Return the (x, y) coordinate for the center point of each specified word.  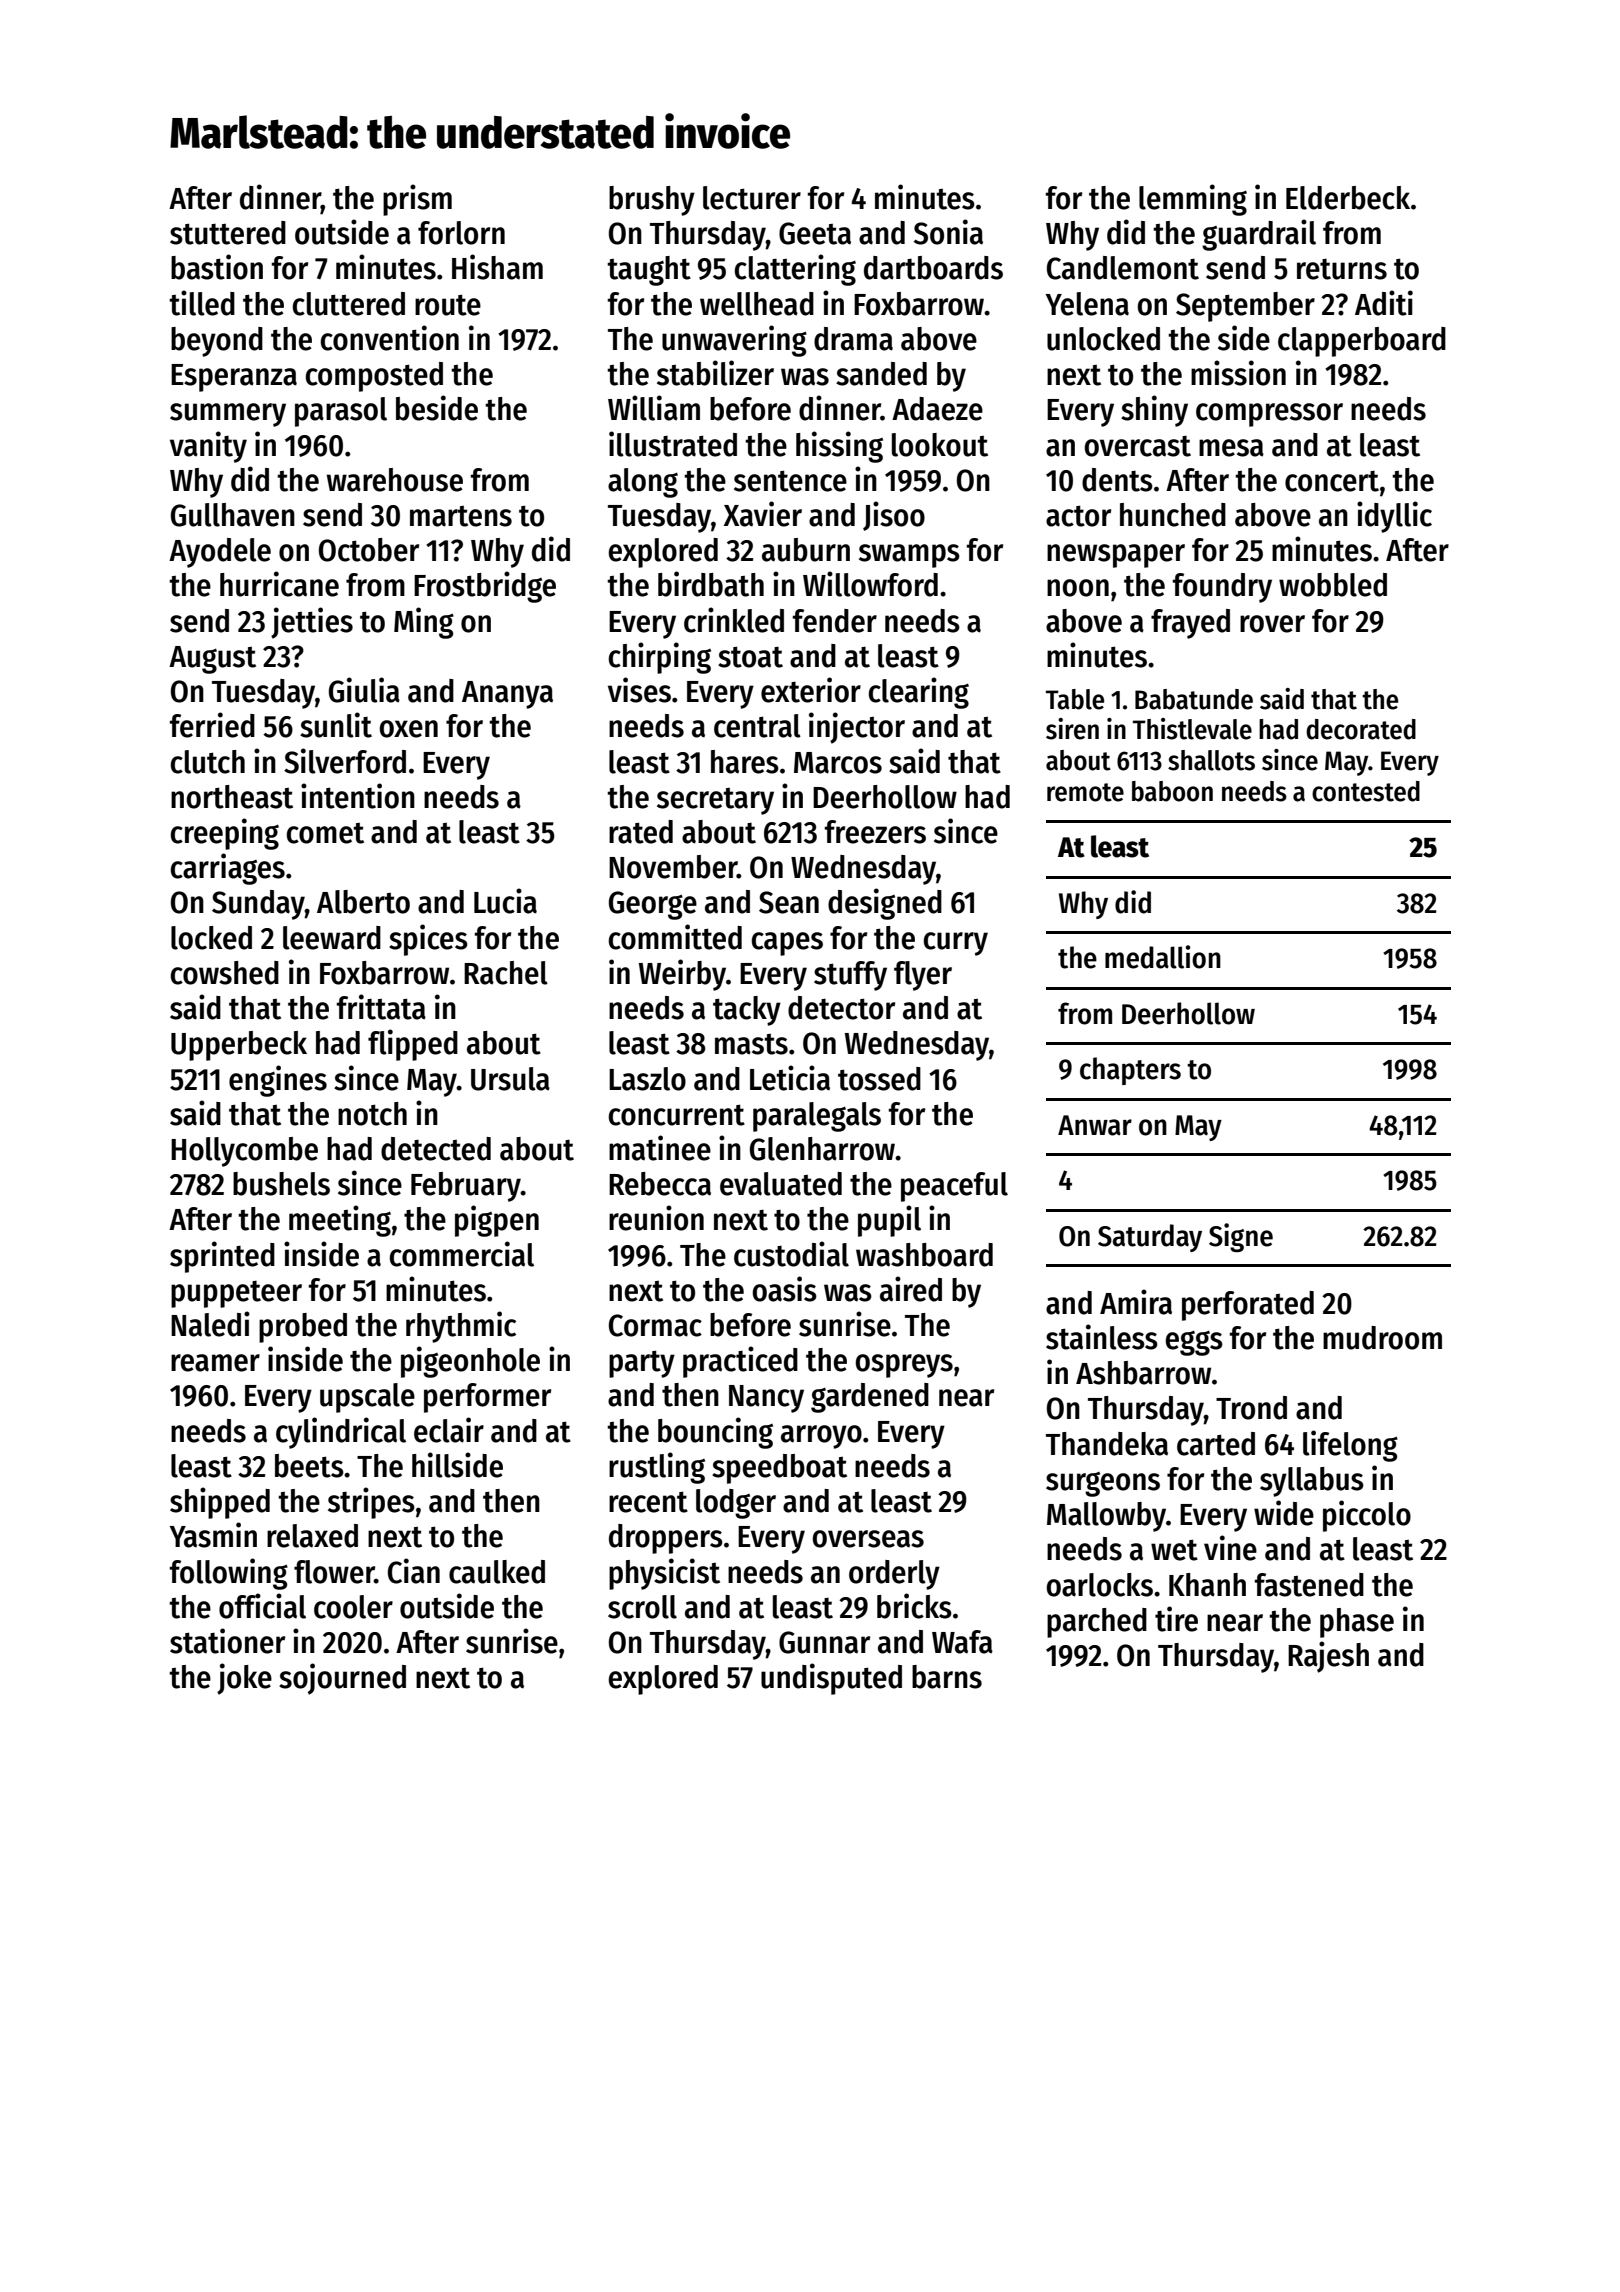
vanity (208, 447)
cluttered (349, 304)
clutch (208, 762)
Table (1075, 699)
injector (857, 728)
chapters (1130, 1071)
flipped (413, 1045)
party (642, 1364)
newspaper (1116, 556)
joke (244, 1679)
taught (649, 271)
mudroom (1382, 1338)
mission (1238, 373)
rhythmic (461, 1327)
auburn (806, 550)
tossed (879, 1079)
